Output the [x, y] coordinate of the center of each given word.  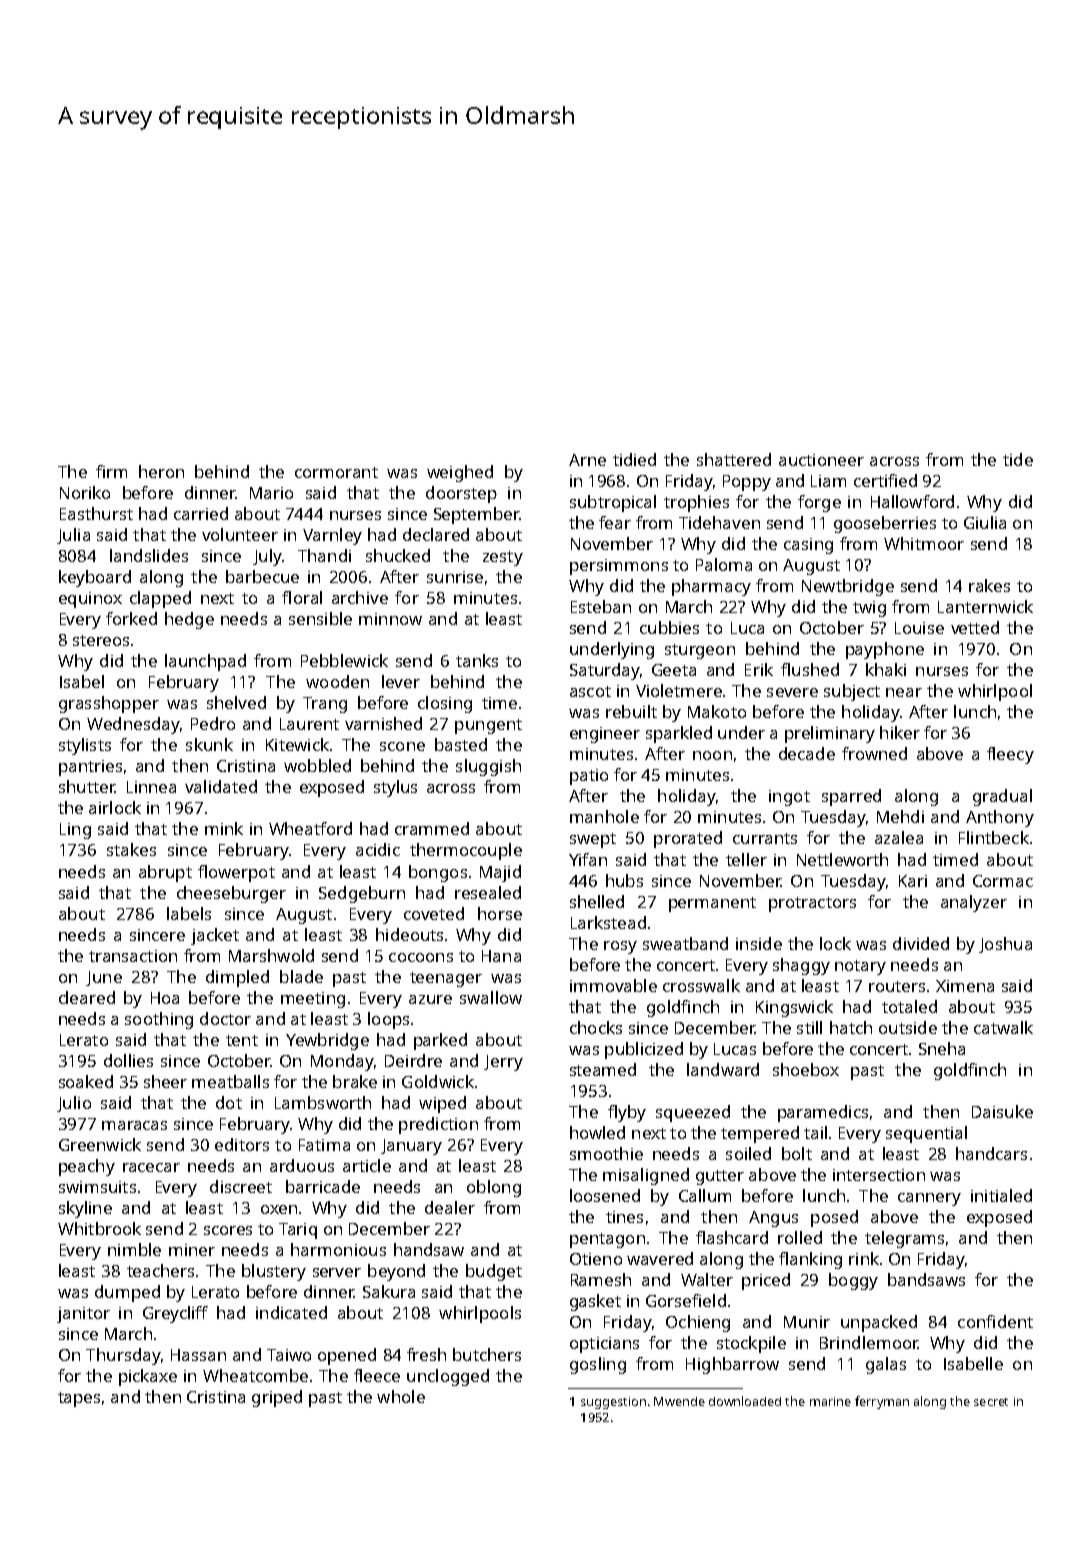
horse [500, 913]
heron [161, 471]
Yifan [588, 859]
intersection [879, 1175]
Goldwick [438, 1081]
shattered [734, 459]
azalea [899, 837]
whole [401, 1396]
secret [991, 1402]
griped [277, 1398]
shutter [87, 786]
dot [229, 1102]
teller [746, 859]
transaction [133, 956]
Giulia [985, 522]
